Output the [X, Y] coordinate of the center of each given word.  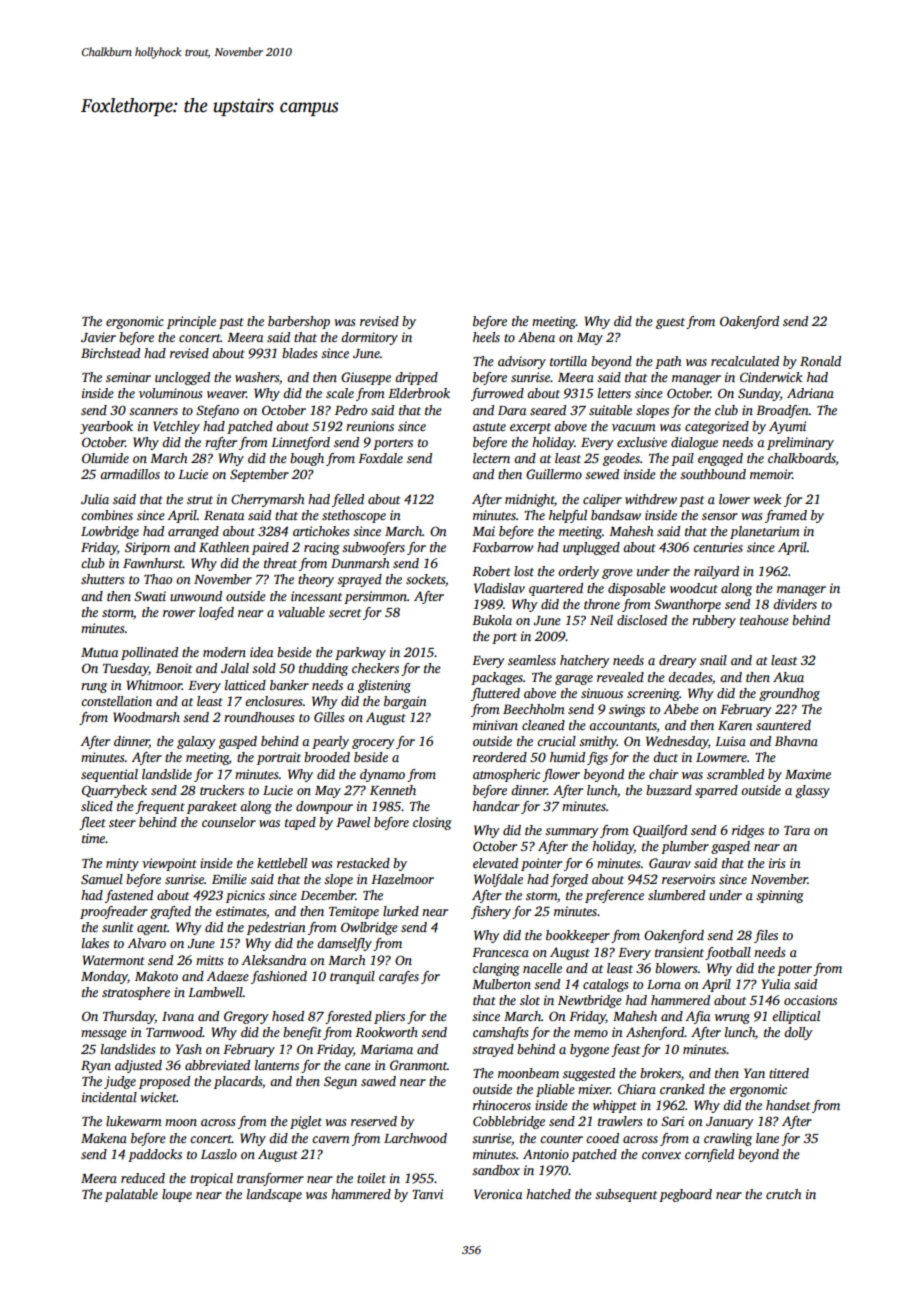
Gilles [329, 717]
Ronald [820, 361]
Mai [483, 531]
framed [786, 516]
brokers [660, 1073]
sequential [109, 775]
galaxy [196, 742]
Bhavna [796, 741]
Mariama [386, 1049]
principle [191, 322]
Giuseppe [366, 378]
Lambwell [215, 992]
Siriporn [147, 548]
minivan [495, 725]
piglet [306, 1122]
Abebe [681, 709]
